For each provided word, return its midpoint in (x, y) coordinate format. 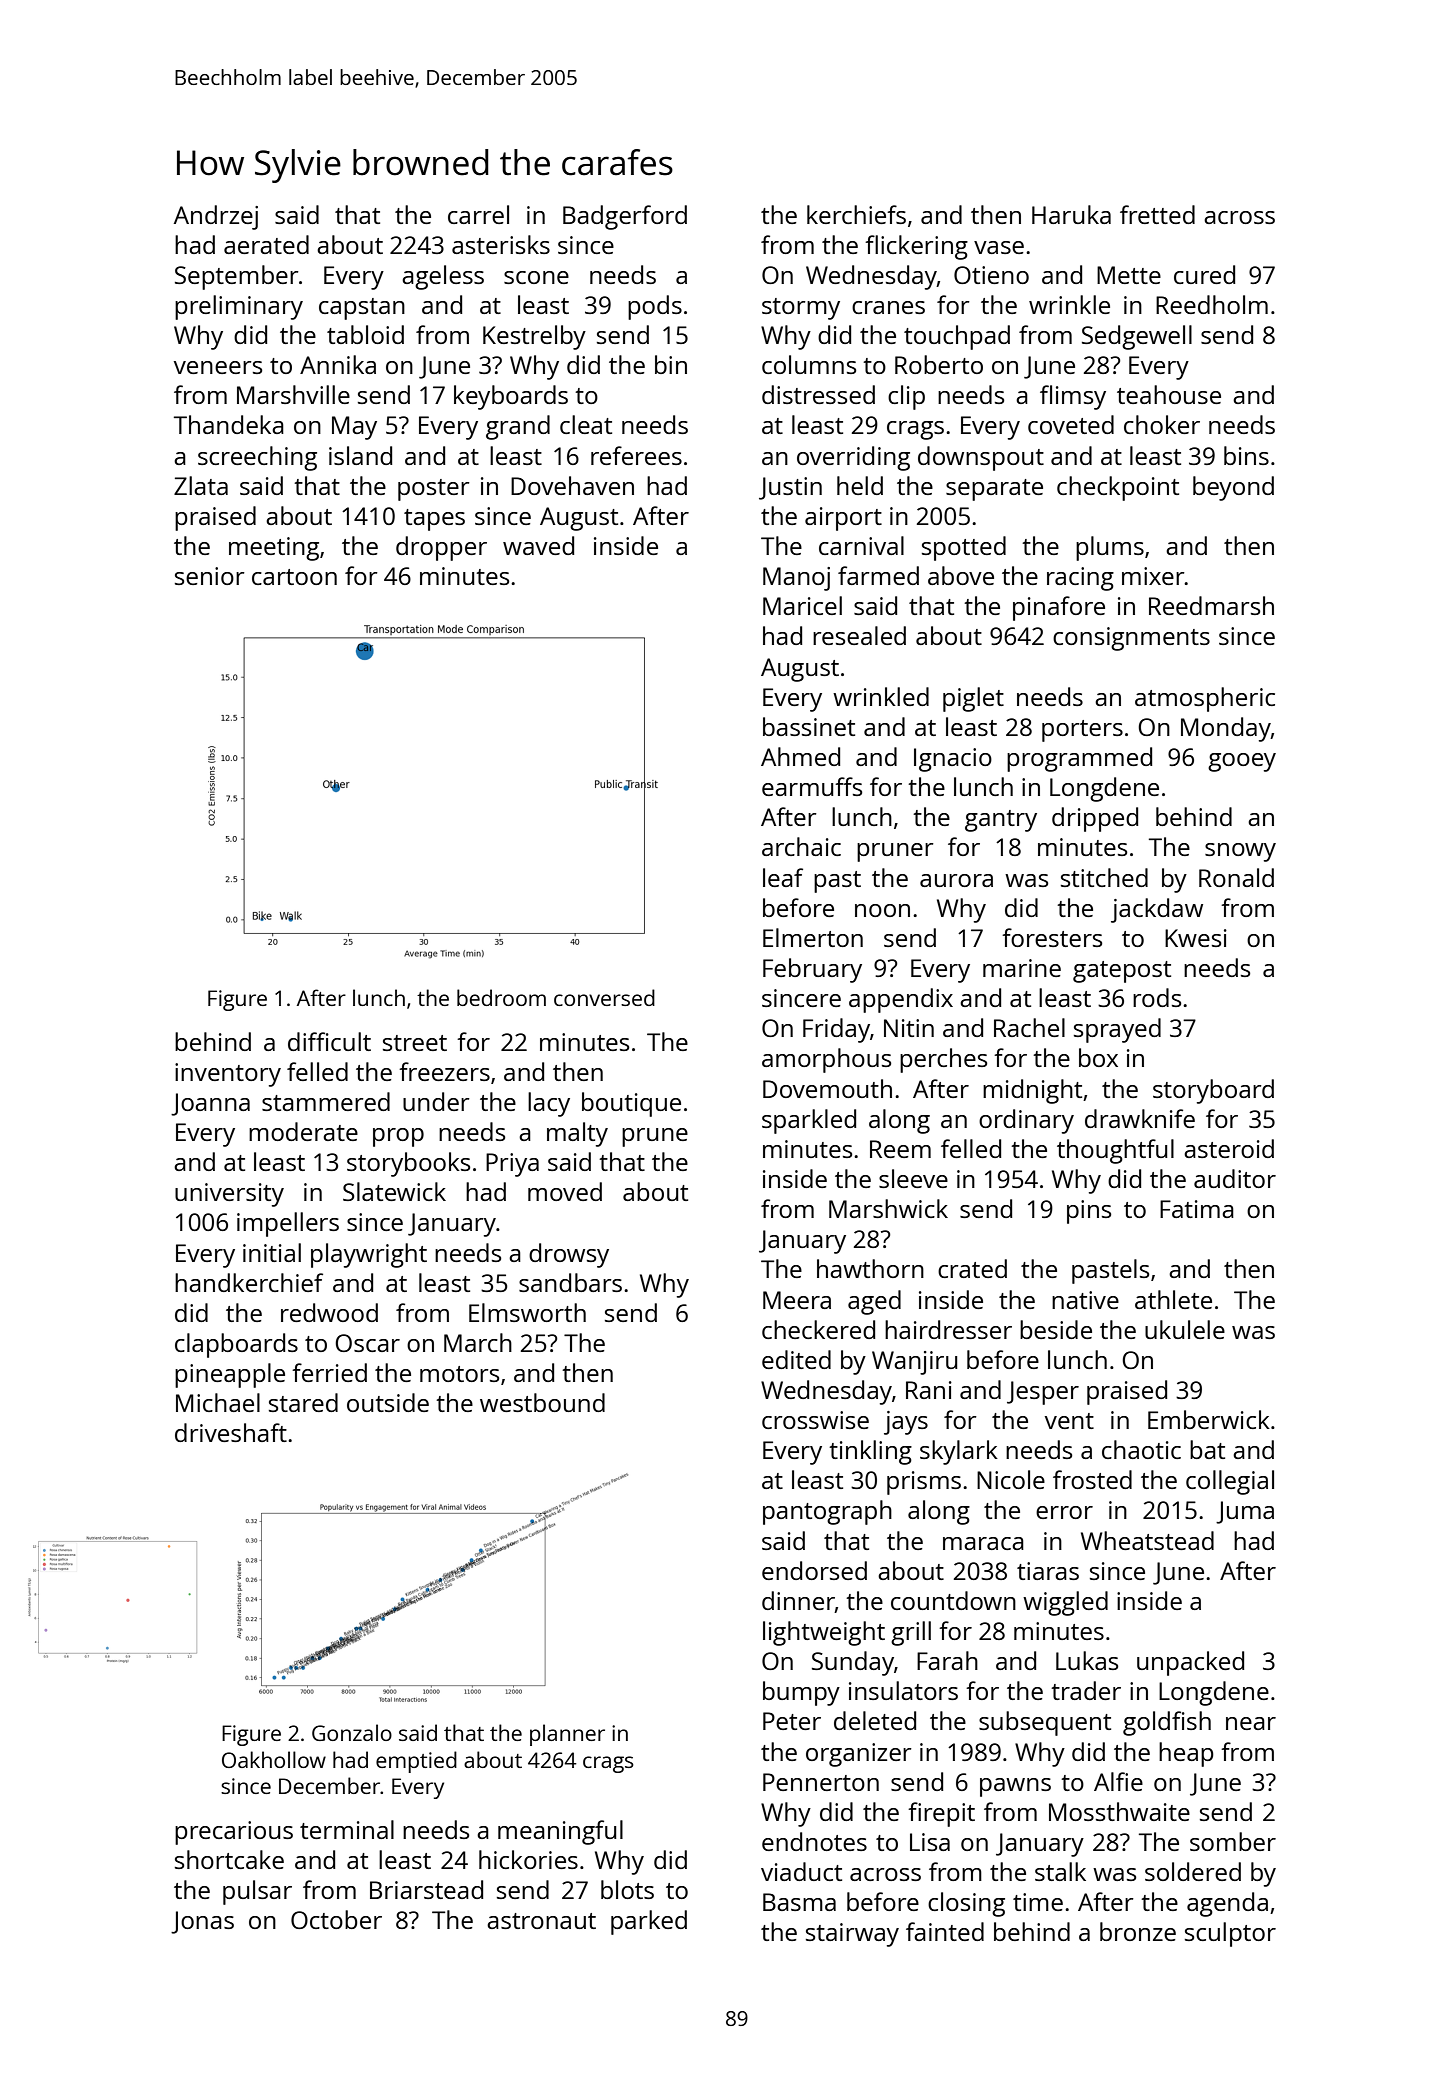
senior (210, 576)
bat (1207, 1449)
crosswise (815, 1420)
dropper (441, 548)
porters (1082, 731)
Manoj (796, 579)
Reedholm (1212, 304)
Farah (947, 1660)
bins (1246, 455)
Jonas (202, 1922)
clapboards (236, 1345)
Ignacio (953, 760)
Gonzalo (352, 1732)
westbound (542, 1402)
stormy (801, 309)
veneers (218, 367)
